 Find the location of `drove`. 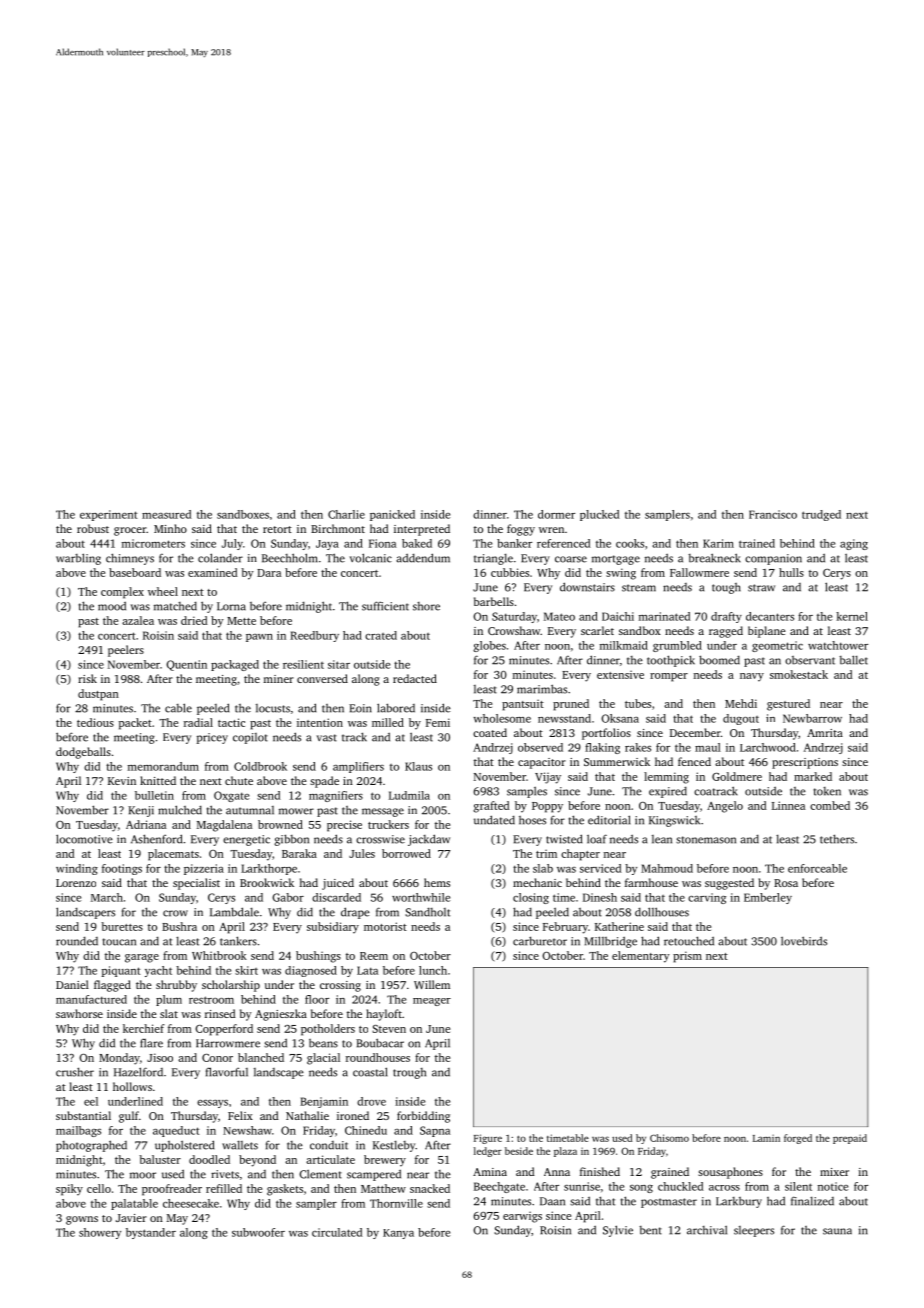

drove is located at coordinates (371, 1101).
